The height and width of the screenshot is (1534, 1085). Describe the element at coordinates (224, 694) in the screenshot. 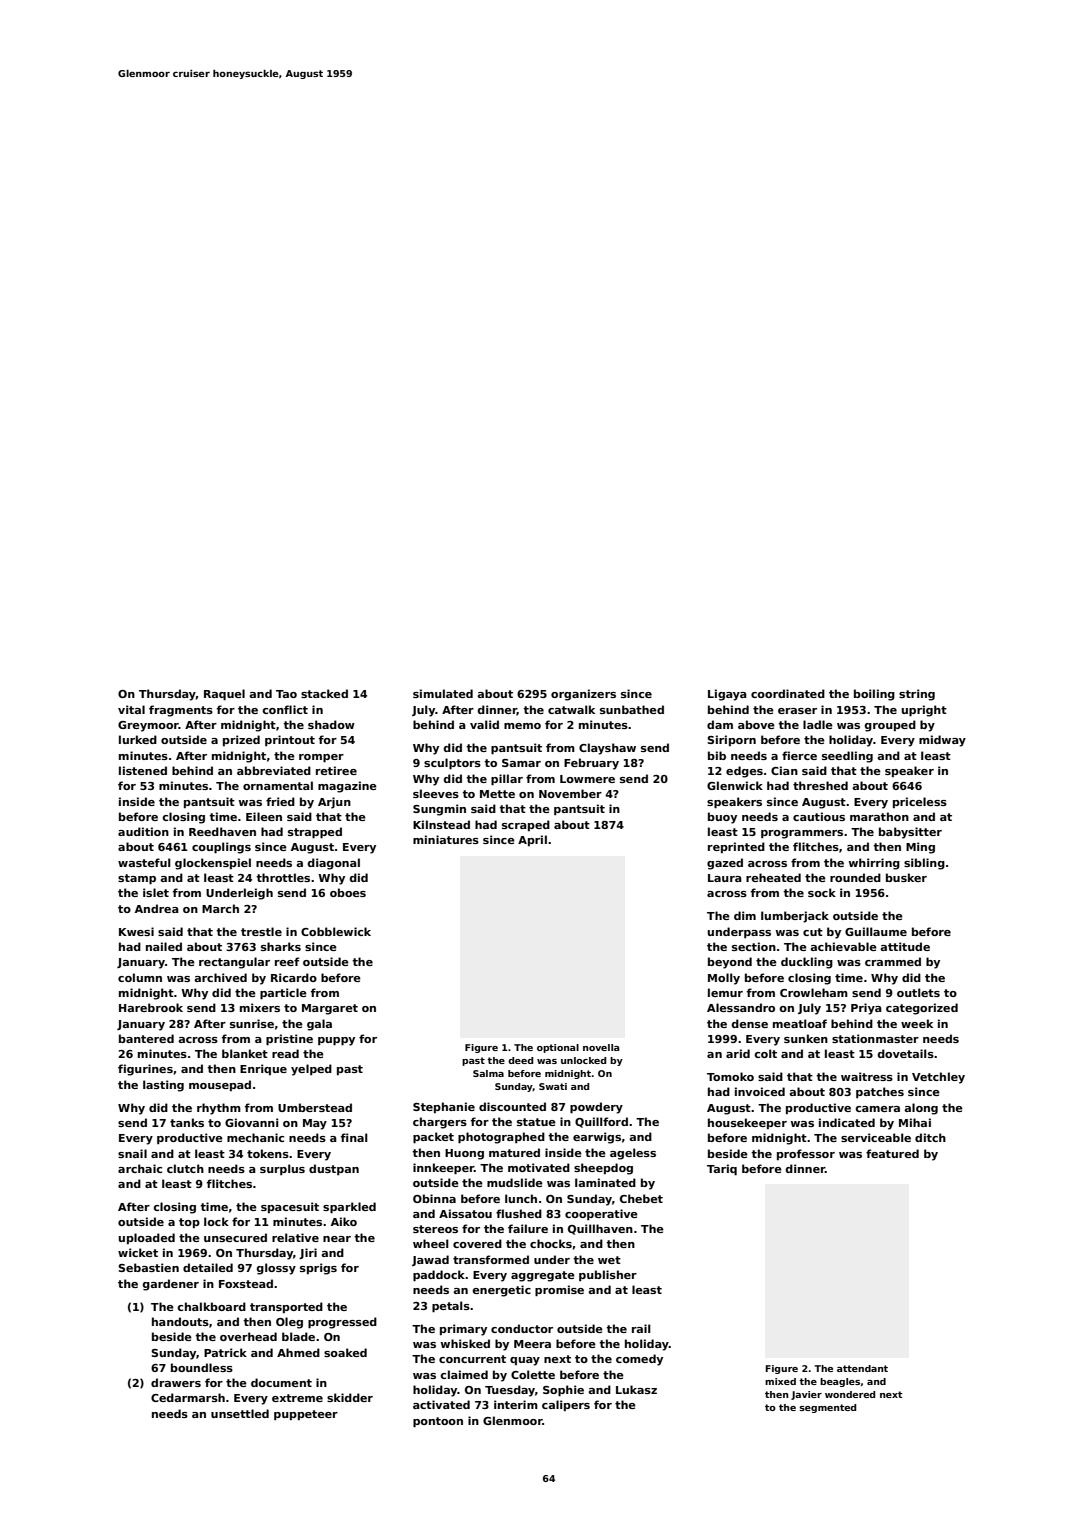

I see `Raquel` at that location.
